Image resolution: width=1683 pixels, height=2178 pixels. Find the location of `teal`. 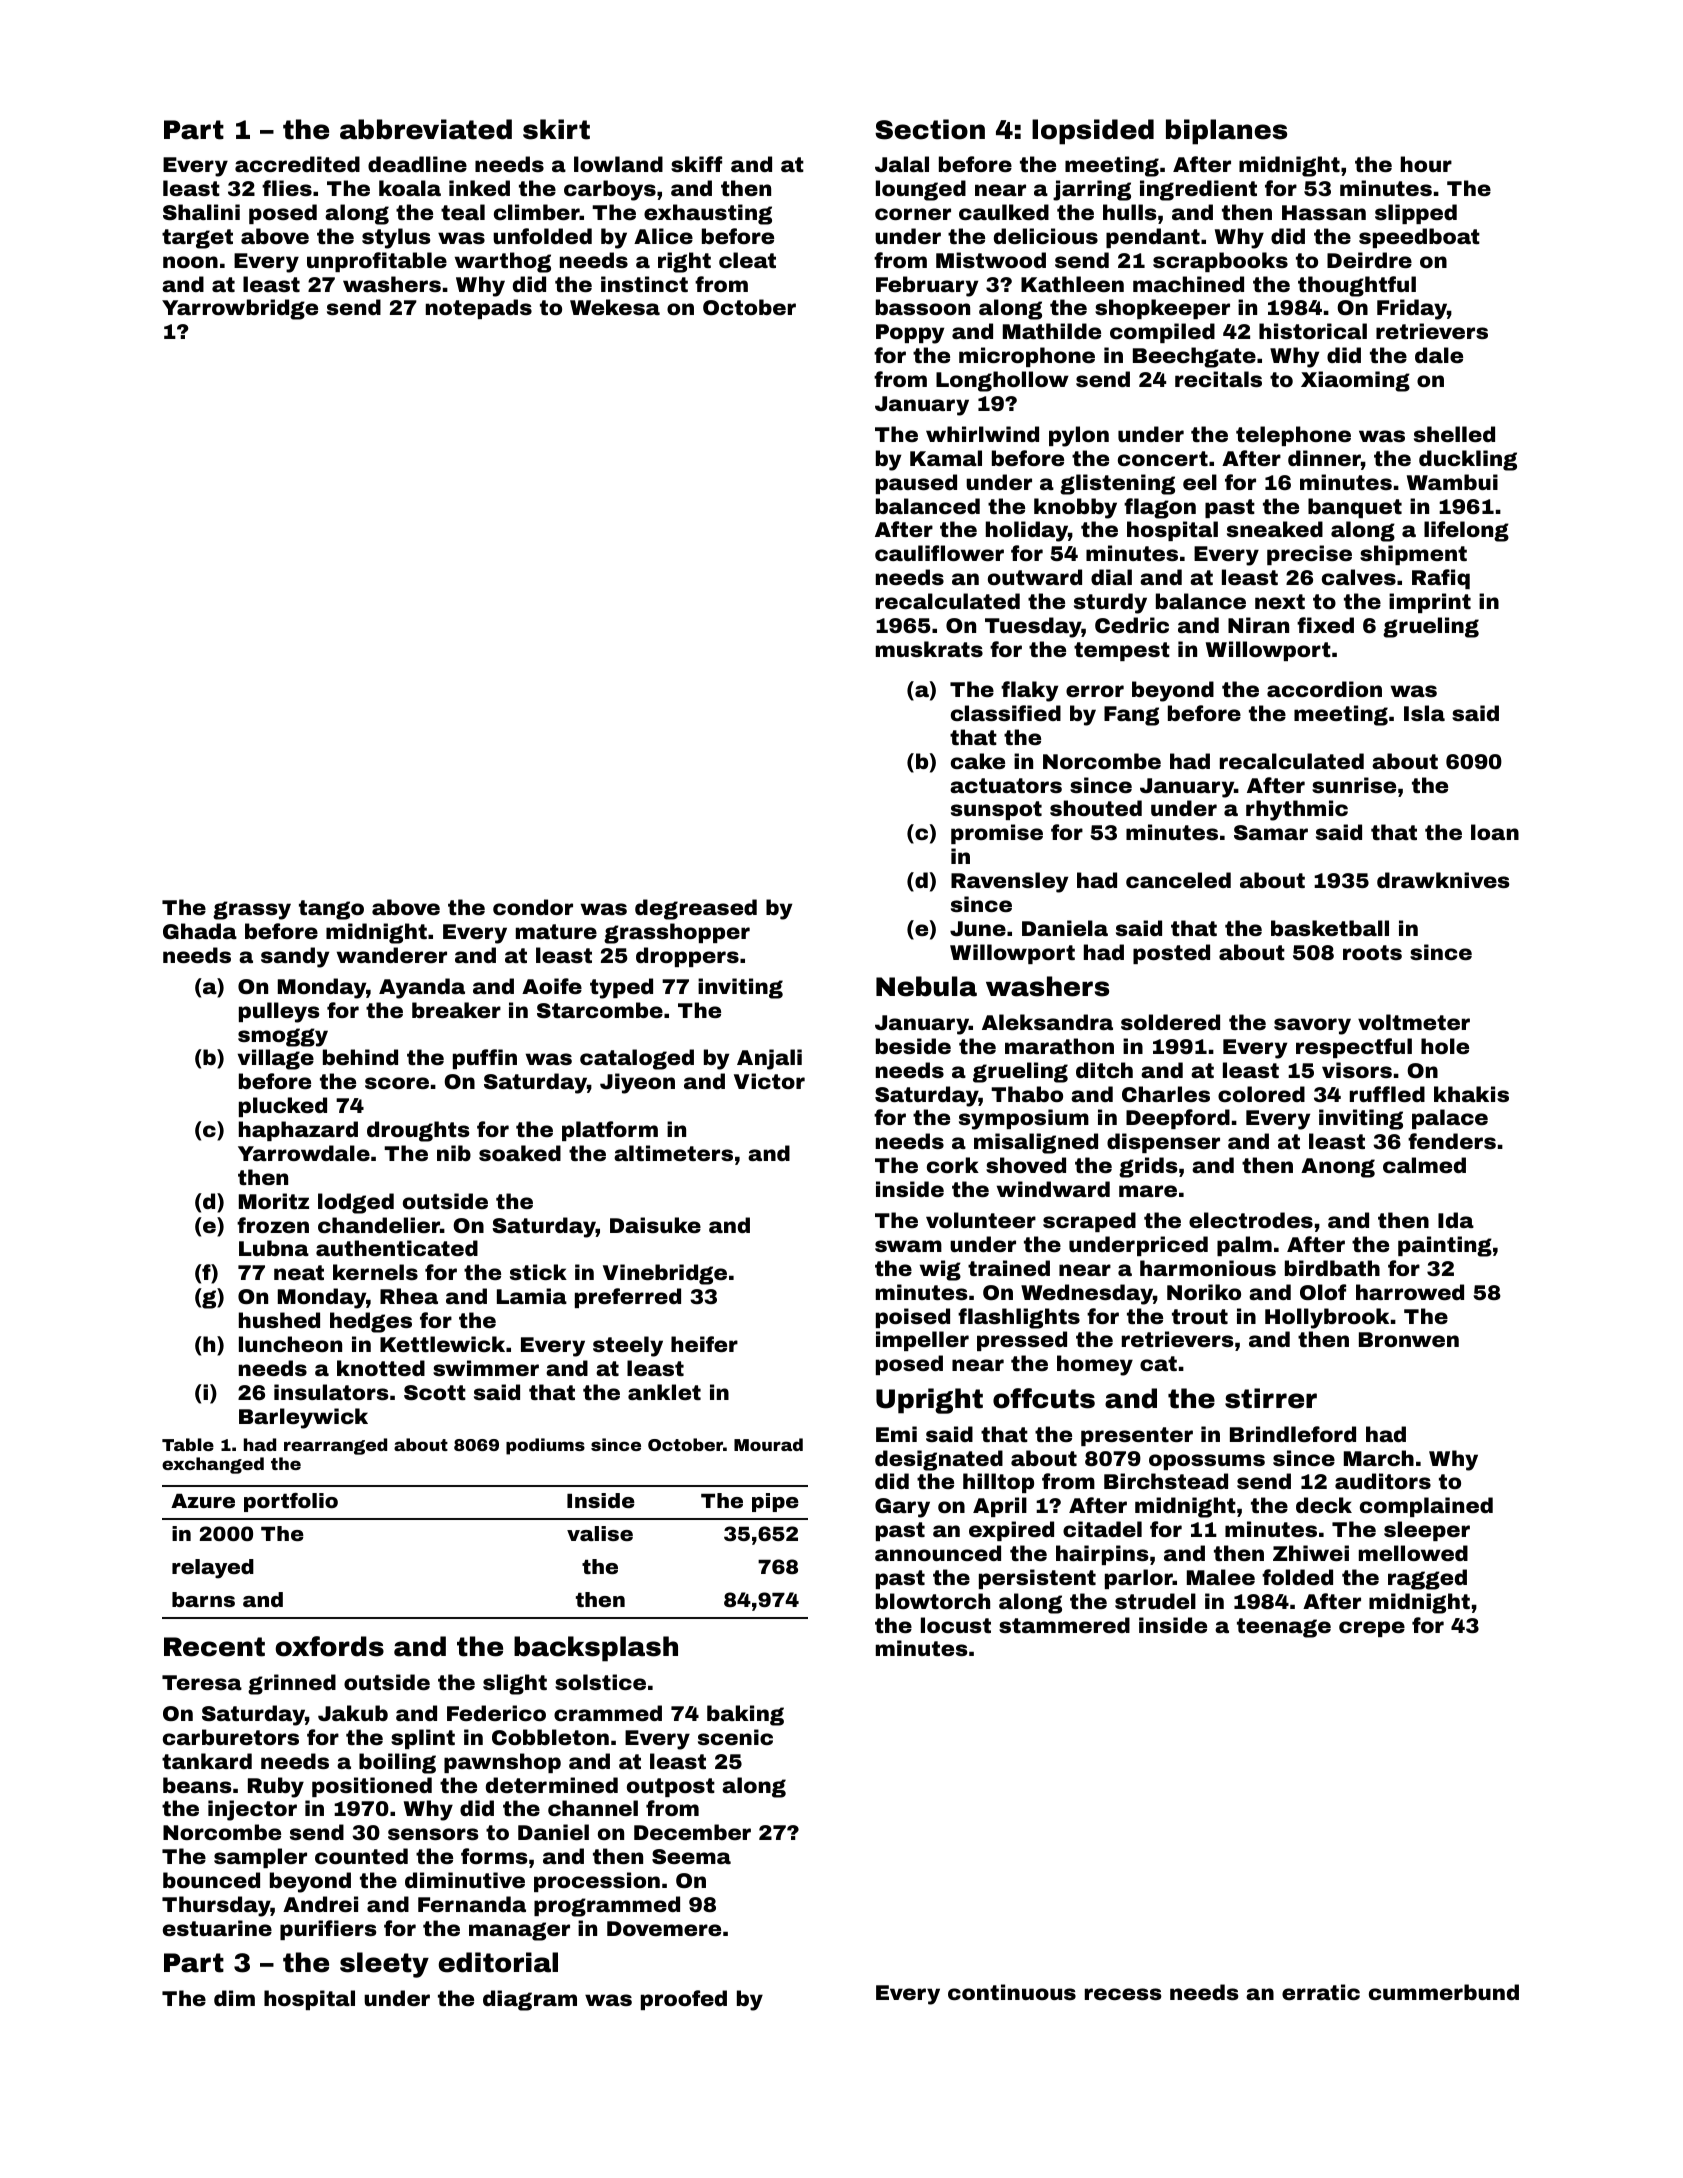

teal is located at coordinates (463, 212).
